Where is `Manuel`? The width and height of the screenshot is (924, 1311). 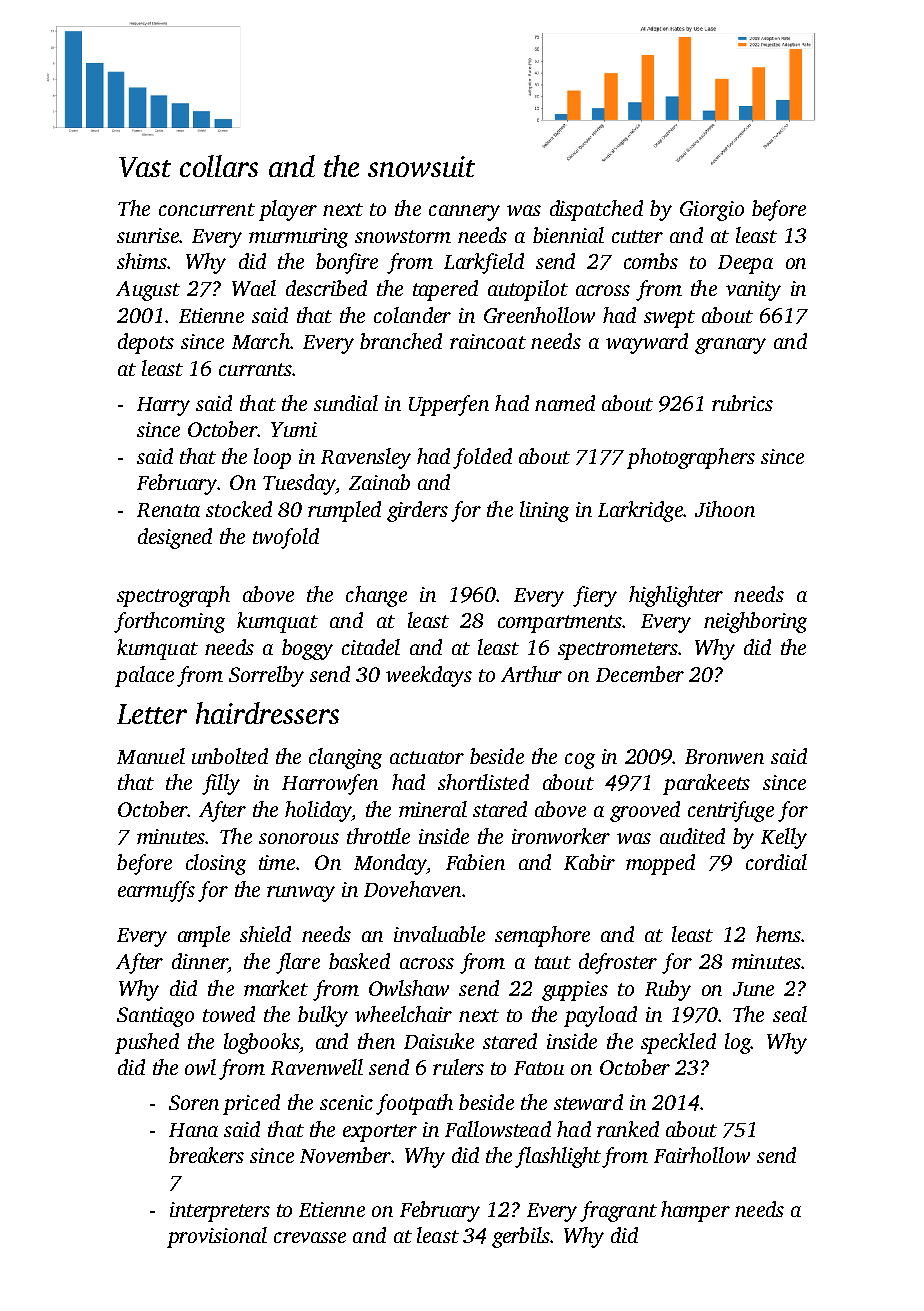 Manuel is located at coordinates (151, 756).
